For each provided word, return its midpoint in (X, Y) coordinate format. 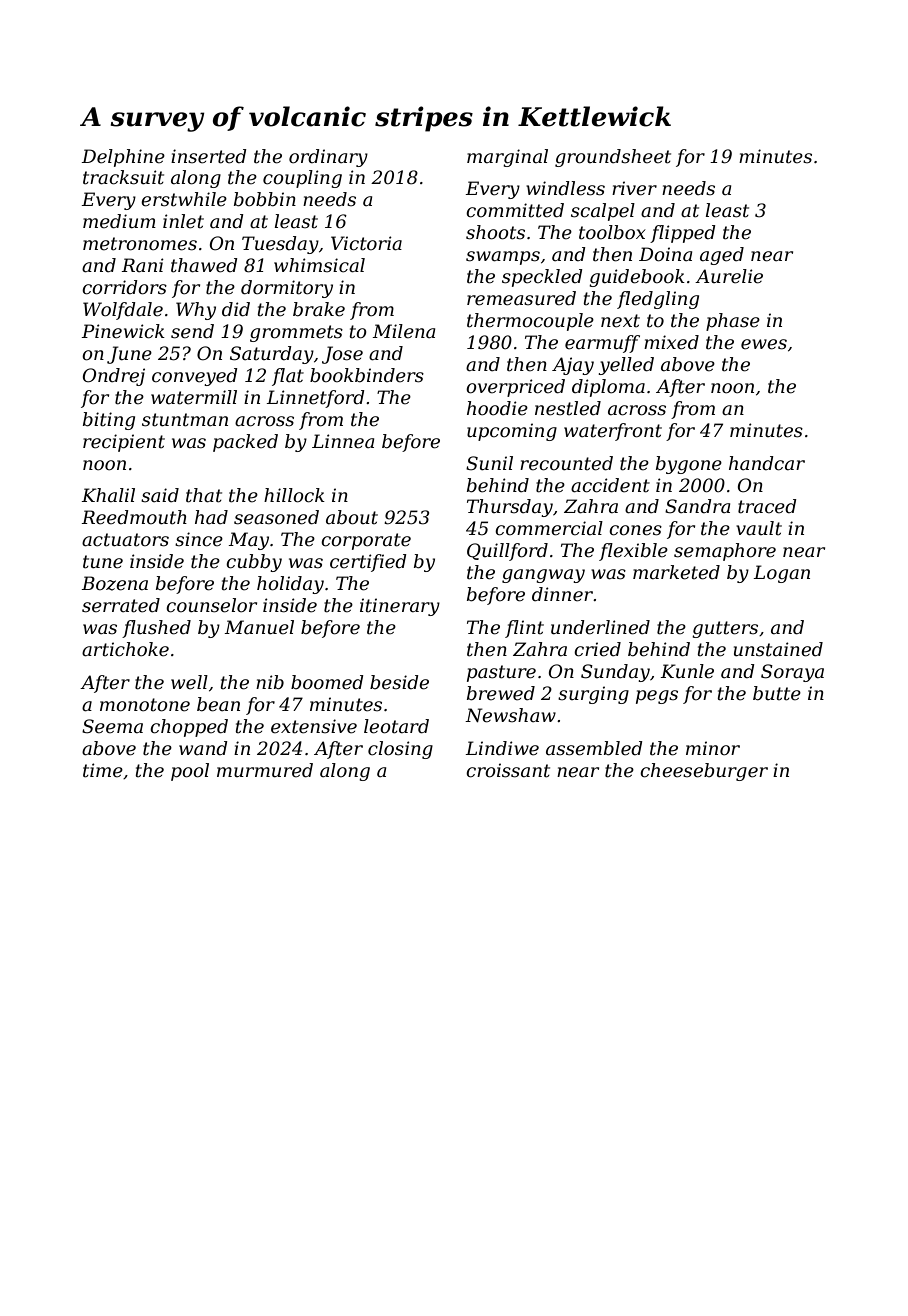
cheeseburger (704, 772)
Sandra (697, 506)
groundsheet (613, 158)
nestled (568, 408)
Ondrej (114, 377)
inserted (209, 156)
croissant (508, 770)
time (103, 770)
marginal (507, 158)
